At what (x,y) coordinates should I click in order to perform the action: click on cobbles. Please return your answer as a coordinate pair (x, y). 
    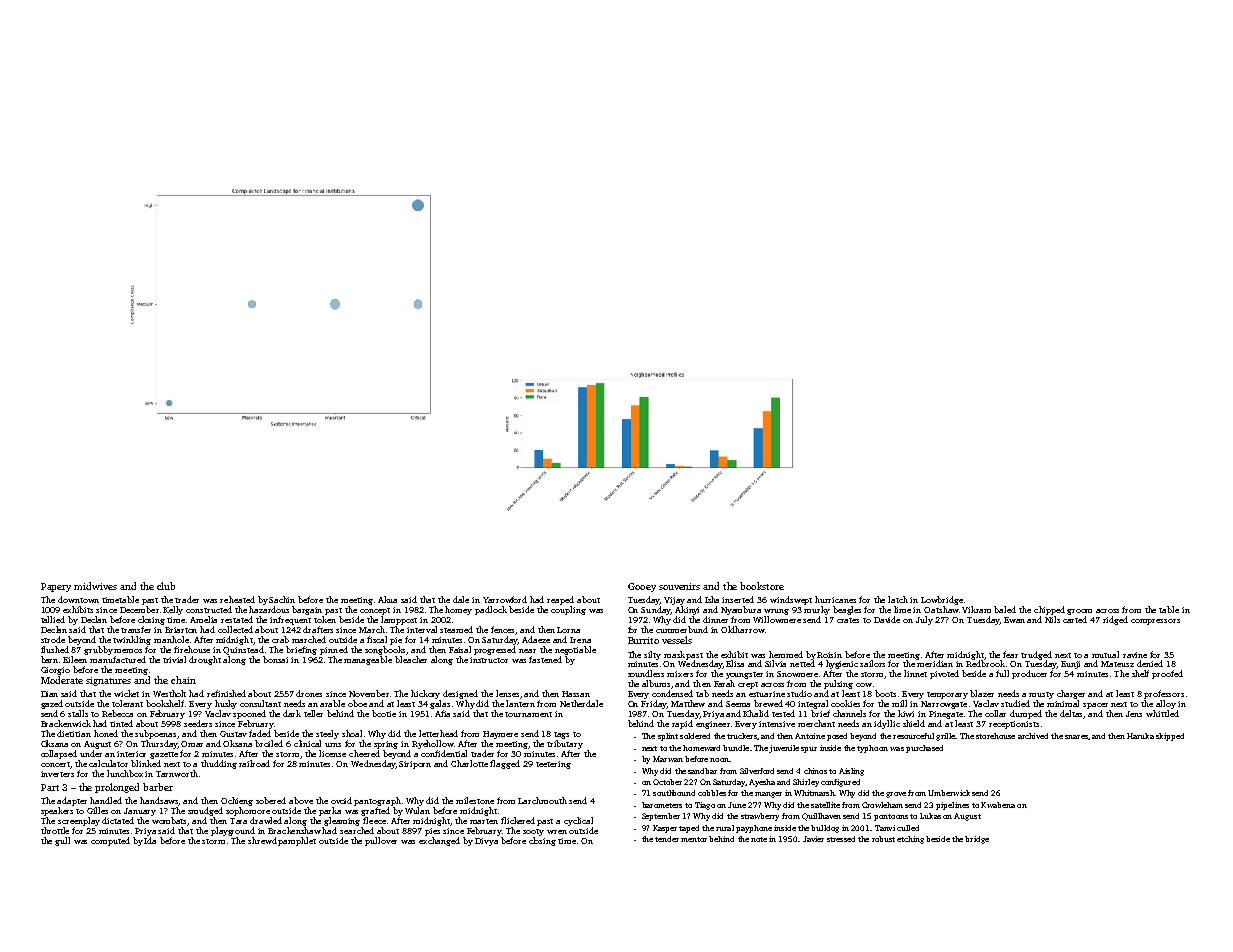
    Looking at the image, I should click on (712, 793).
